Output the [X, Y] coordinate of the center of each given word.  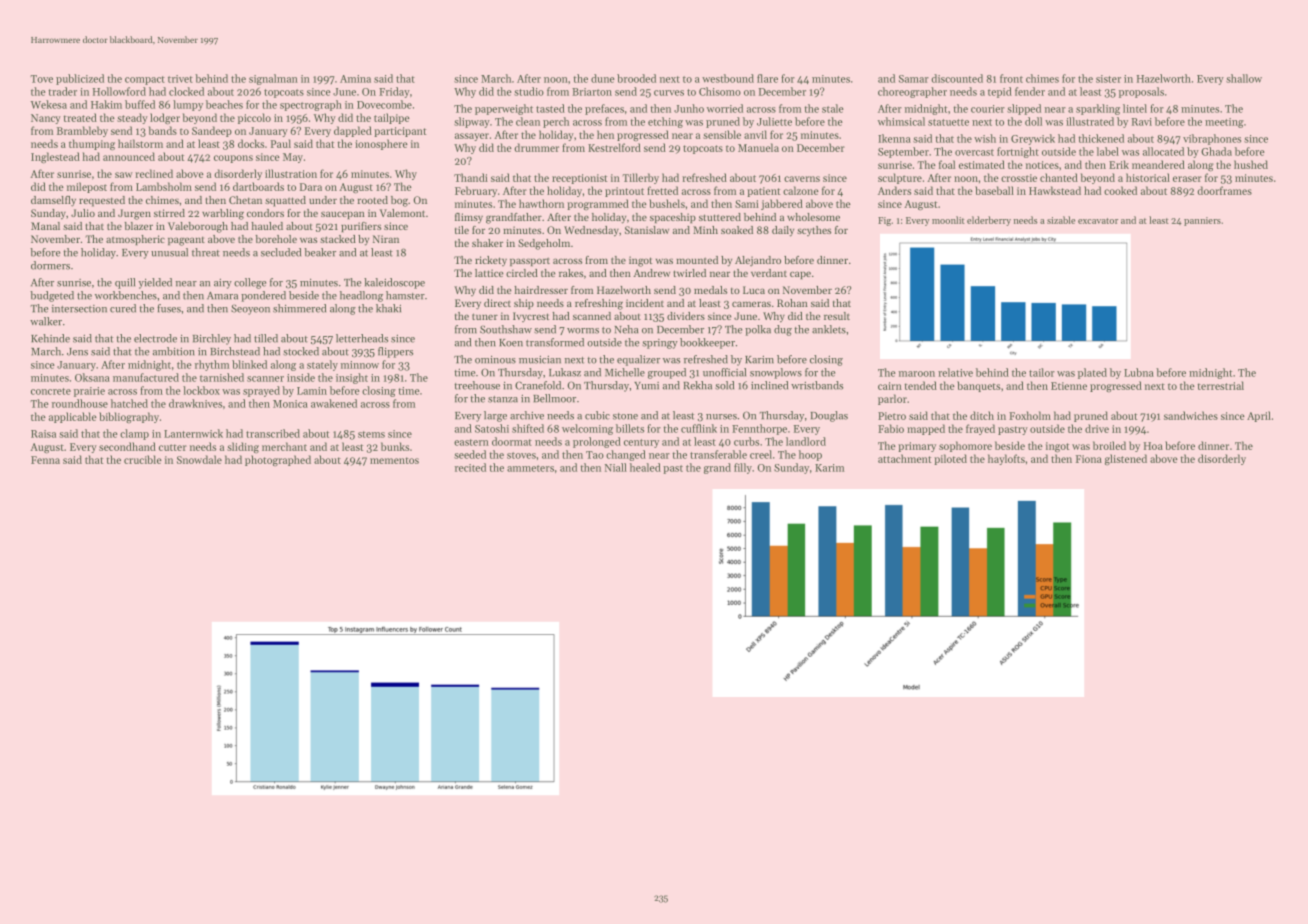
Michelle [625, 372]
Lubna [1139, 372]
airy [223, 284]
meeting [1224, 123]
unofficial [724, 372]
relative [955, 372]
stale [833, 108]
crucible [143, 459]
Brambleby [82, 131]
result [837, 316]
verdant [769, 273]
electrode [155, 338]
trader [63, 91]
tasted [550, 108]
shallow [1244, 78]
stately [322, 365]
